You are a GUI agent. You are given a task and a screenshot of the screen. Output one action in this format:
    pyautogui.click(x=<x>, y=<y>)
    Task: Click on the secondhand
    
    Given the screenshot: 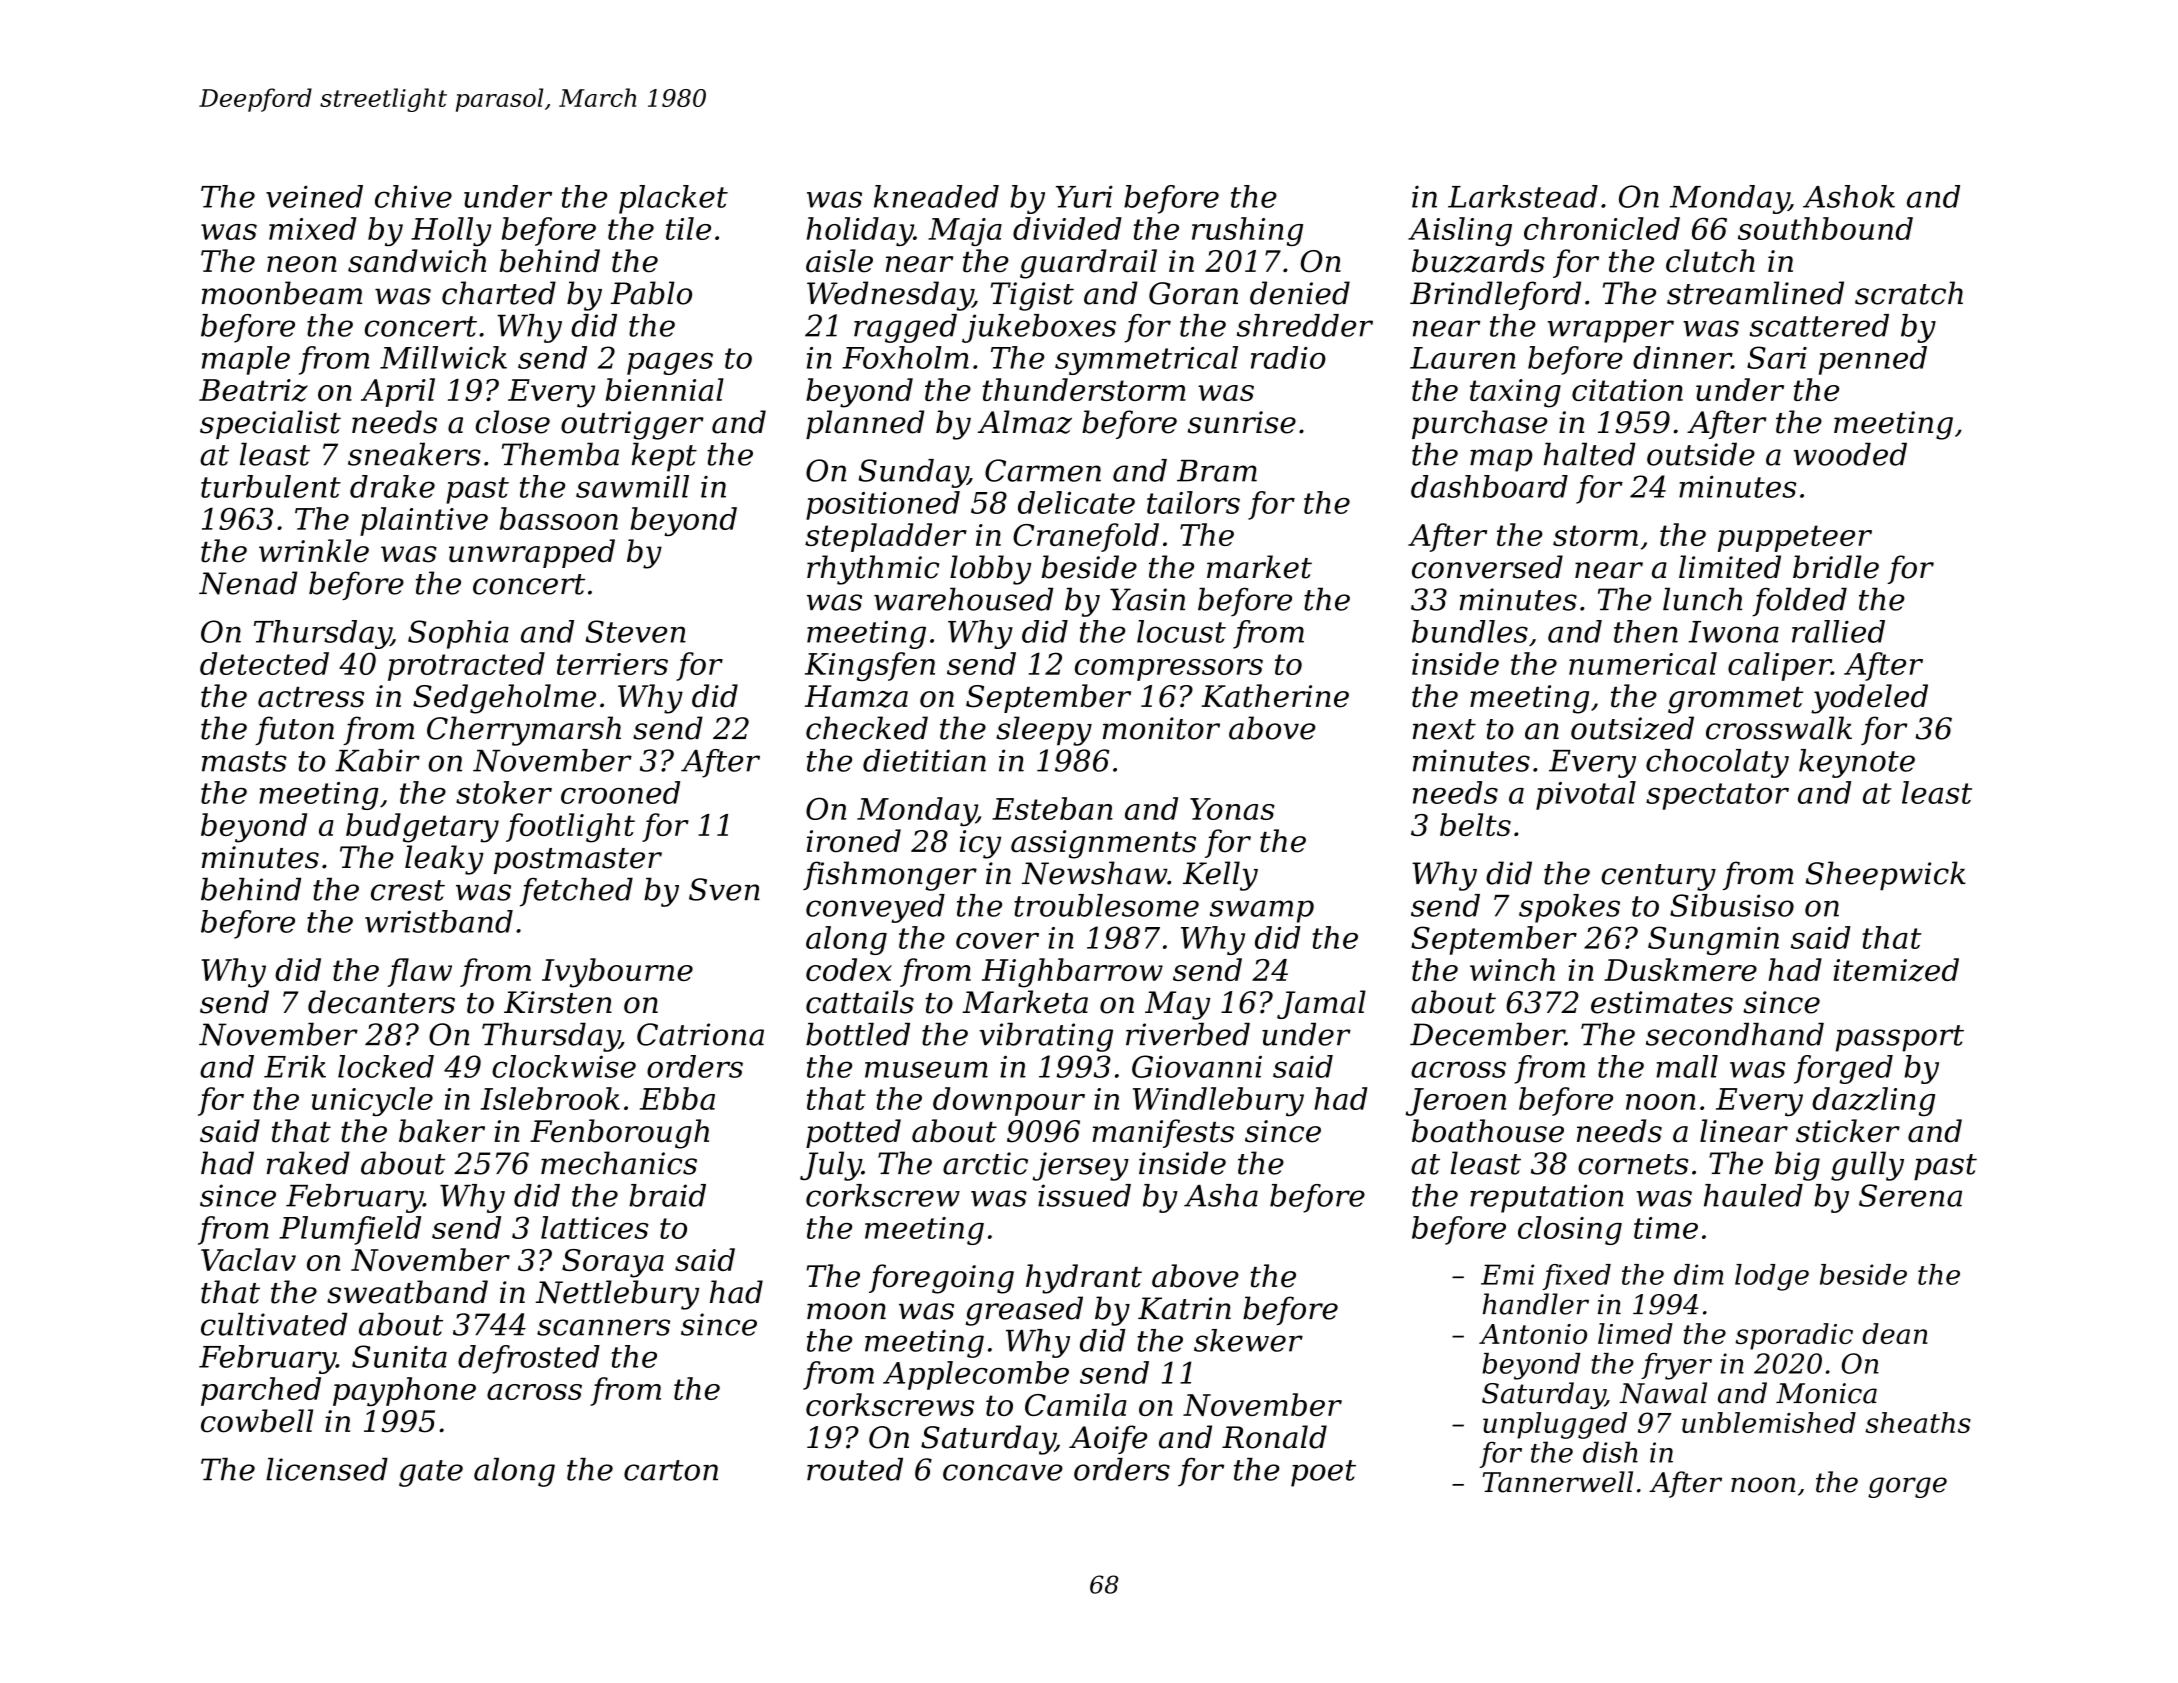 What is the action you would take?
    pyautogui.click(x=1735, y=1034)
